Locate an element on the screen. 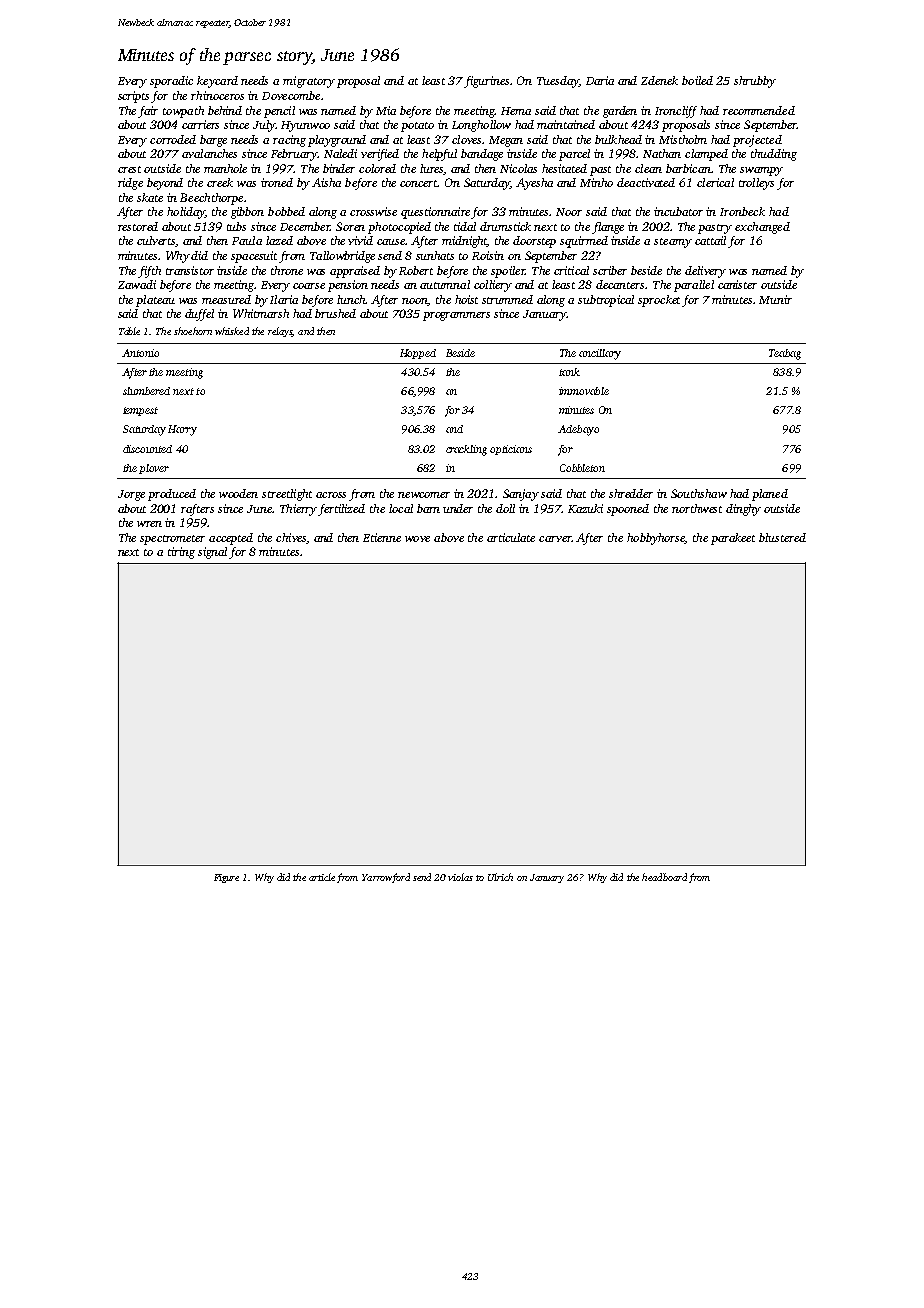  colliery is located at coordinates (493, 286).
